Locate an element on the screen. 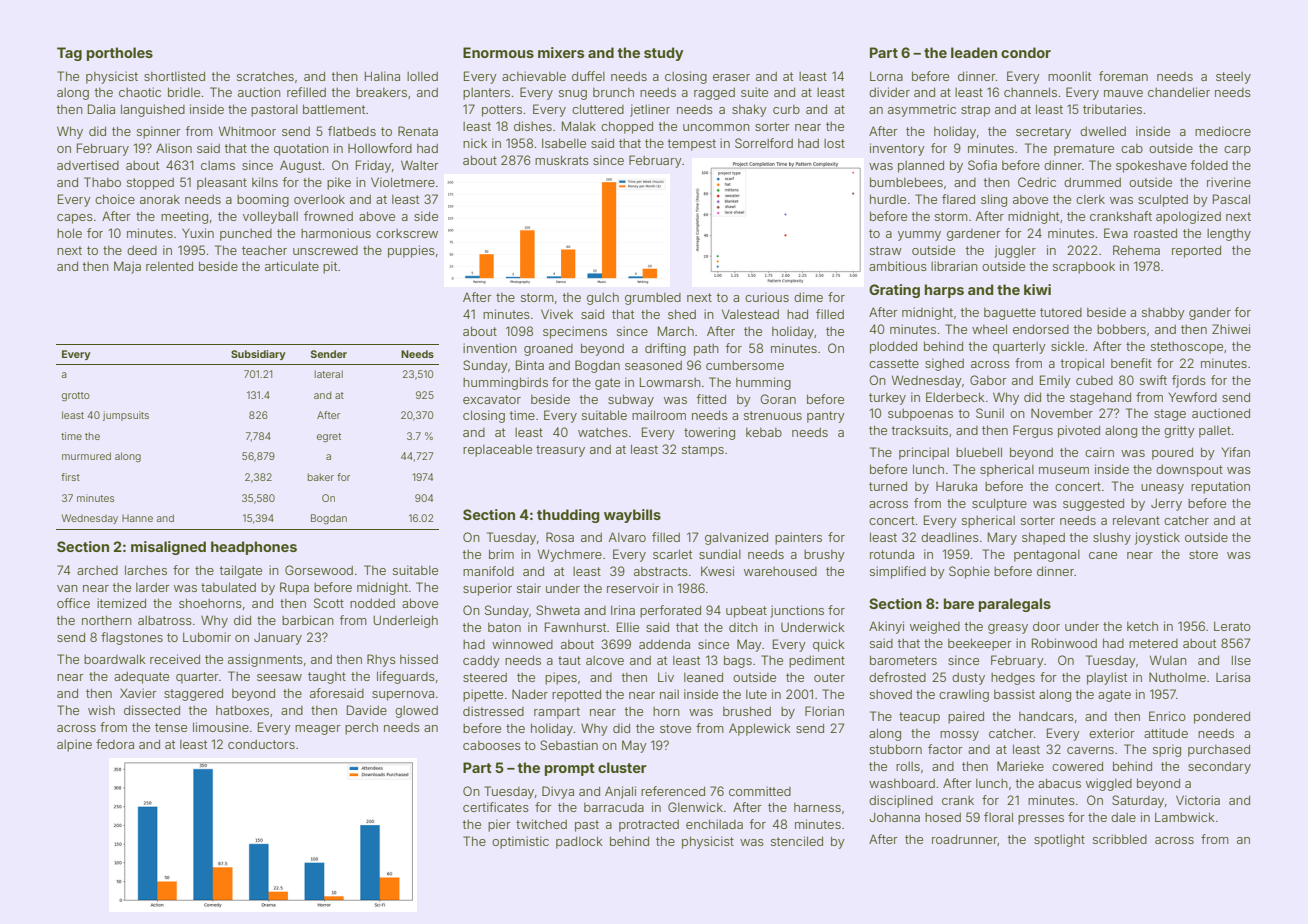 The width and height of the screenshot is (1308, 924). curious is located at coordinates (767, 297).
